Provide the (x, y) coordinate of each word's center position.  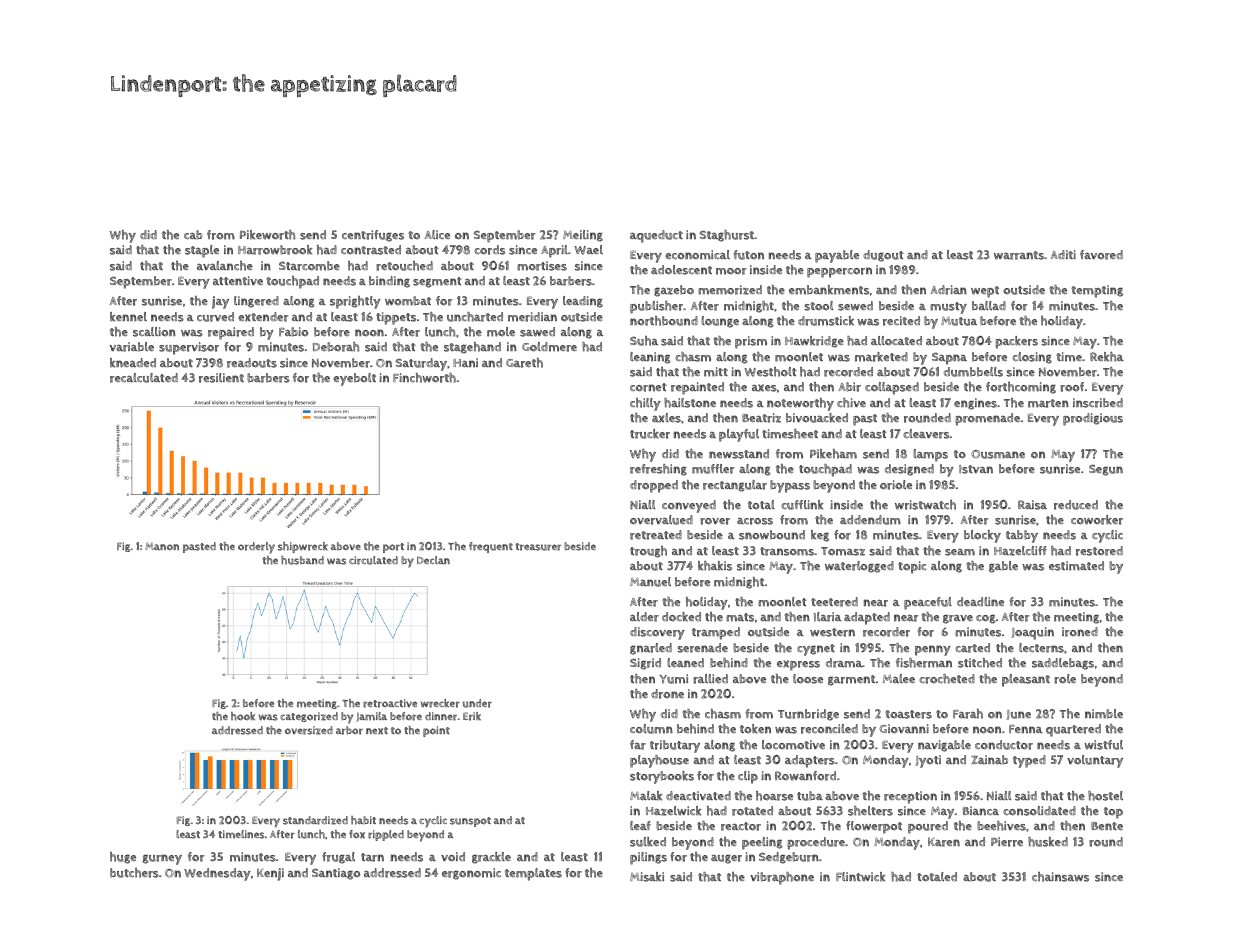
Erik (472, 716)
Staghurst (727, 236)
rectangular (735, 486)
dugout (883, 256)
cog (986, 619)
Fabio (293, 332)
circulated (373, 560)
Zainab (989, 760)
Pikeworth (267, 235)
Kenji (270, 874)
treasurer (538, 547)
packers (1016, 342)
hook (243, 716)
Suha (644, 341)
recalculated (144, 378)
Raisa (1032, 505)
